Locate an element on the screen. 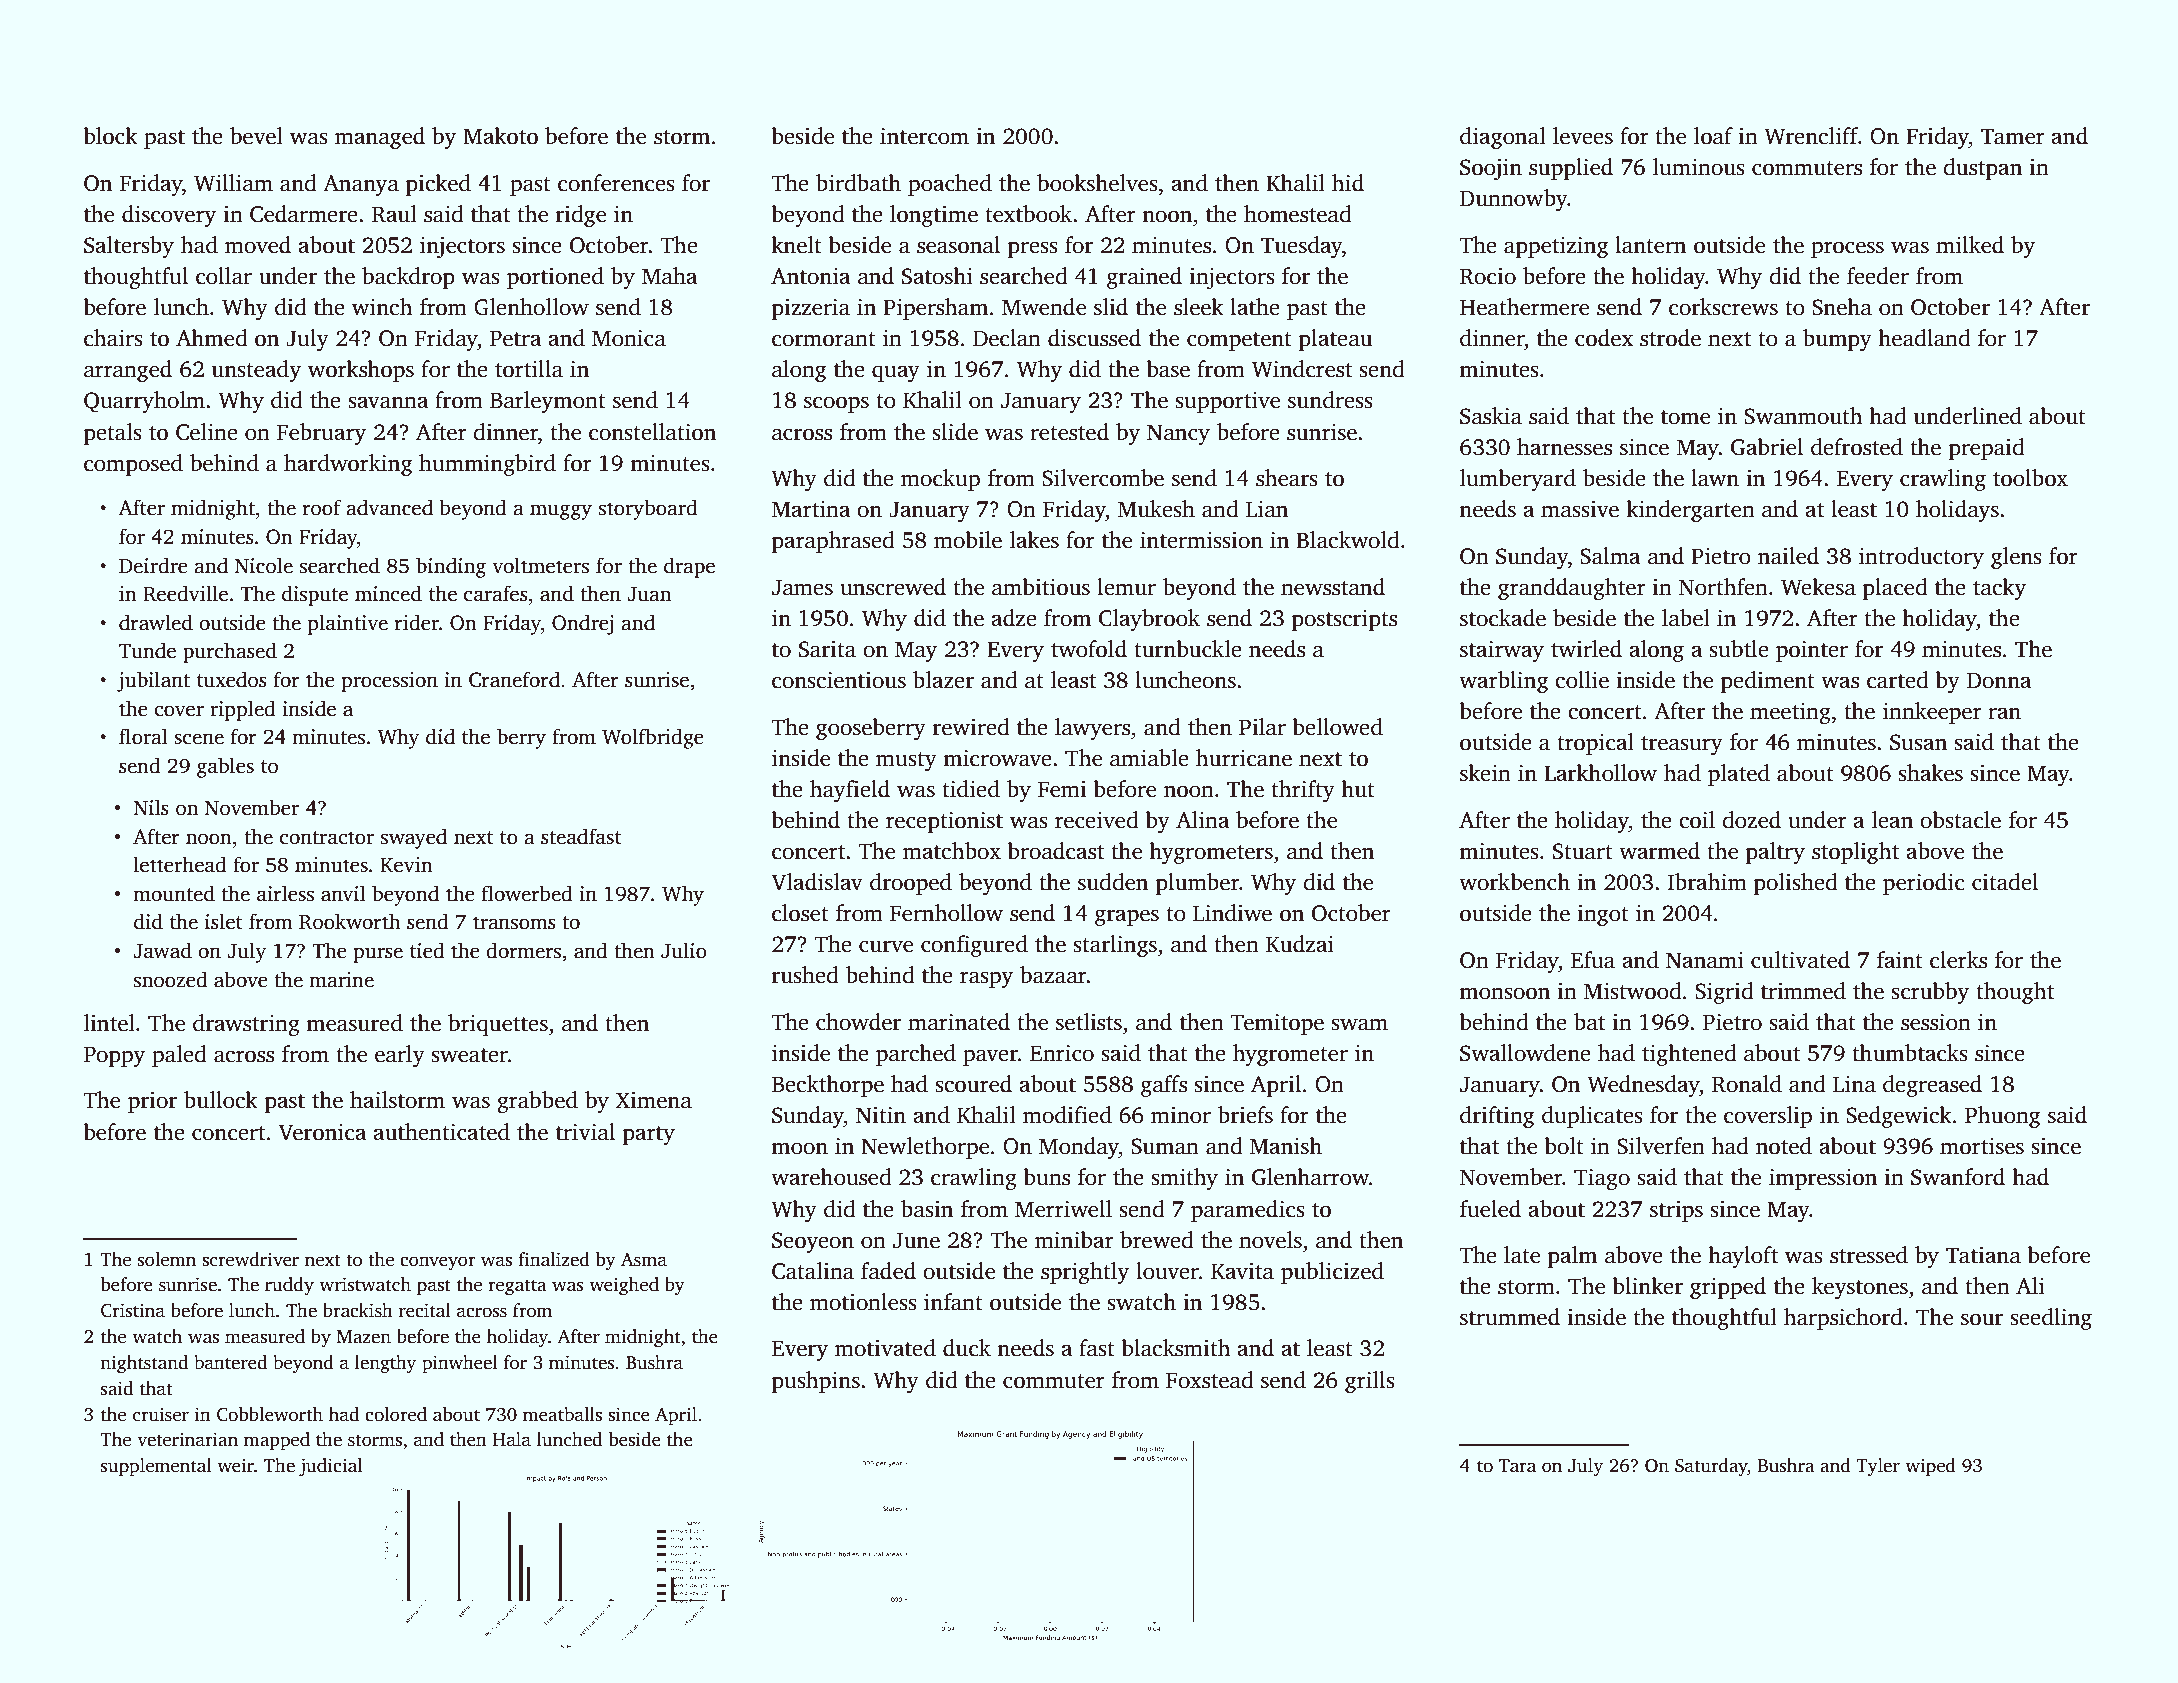 The width and height of the screenshot is (2178, 1683). newsstand is located at coordinates (1333, 587).
